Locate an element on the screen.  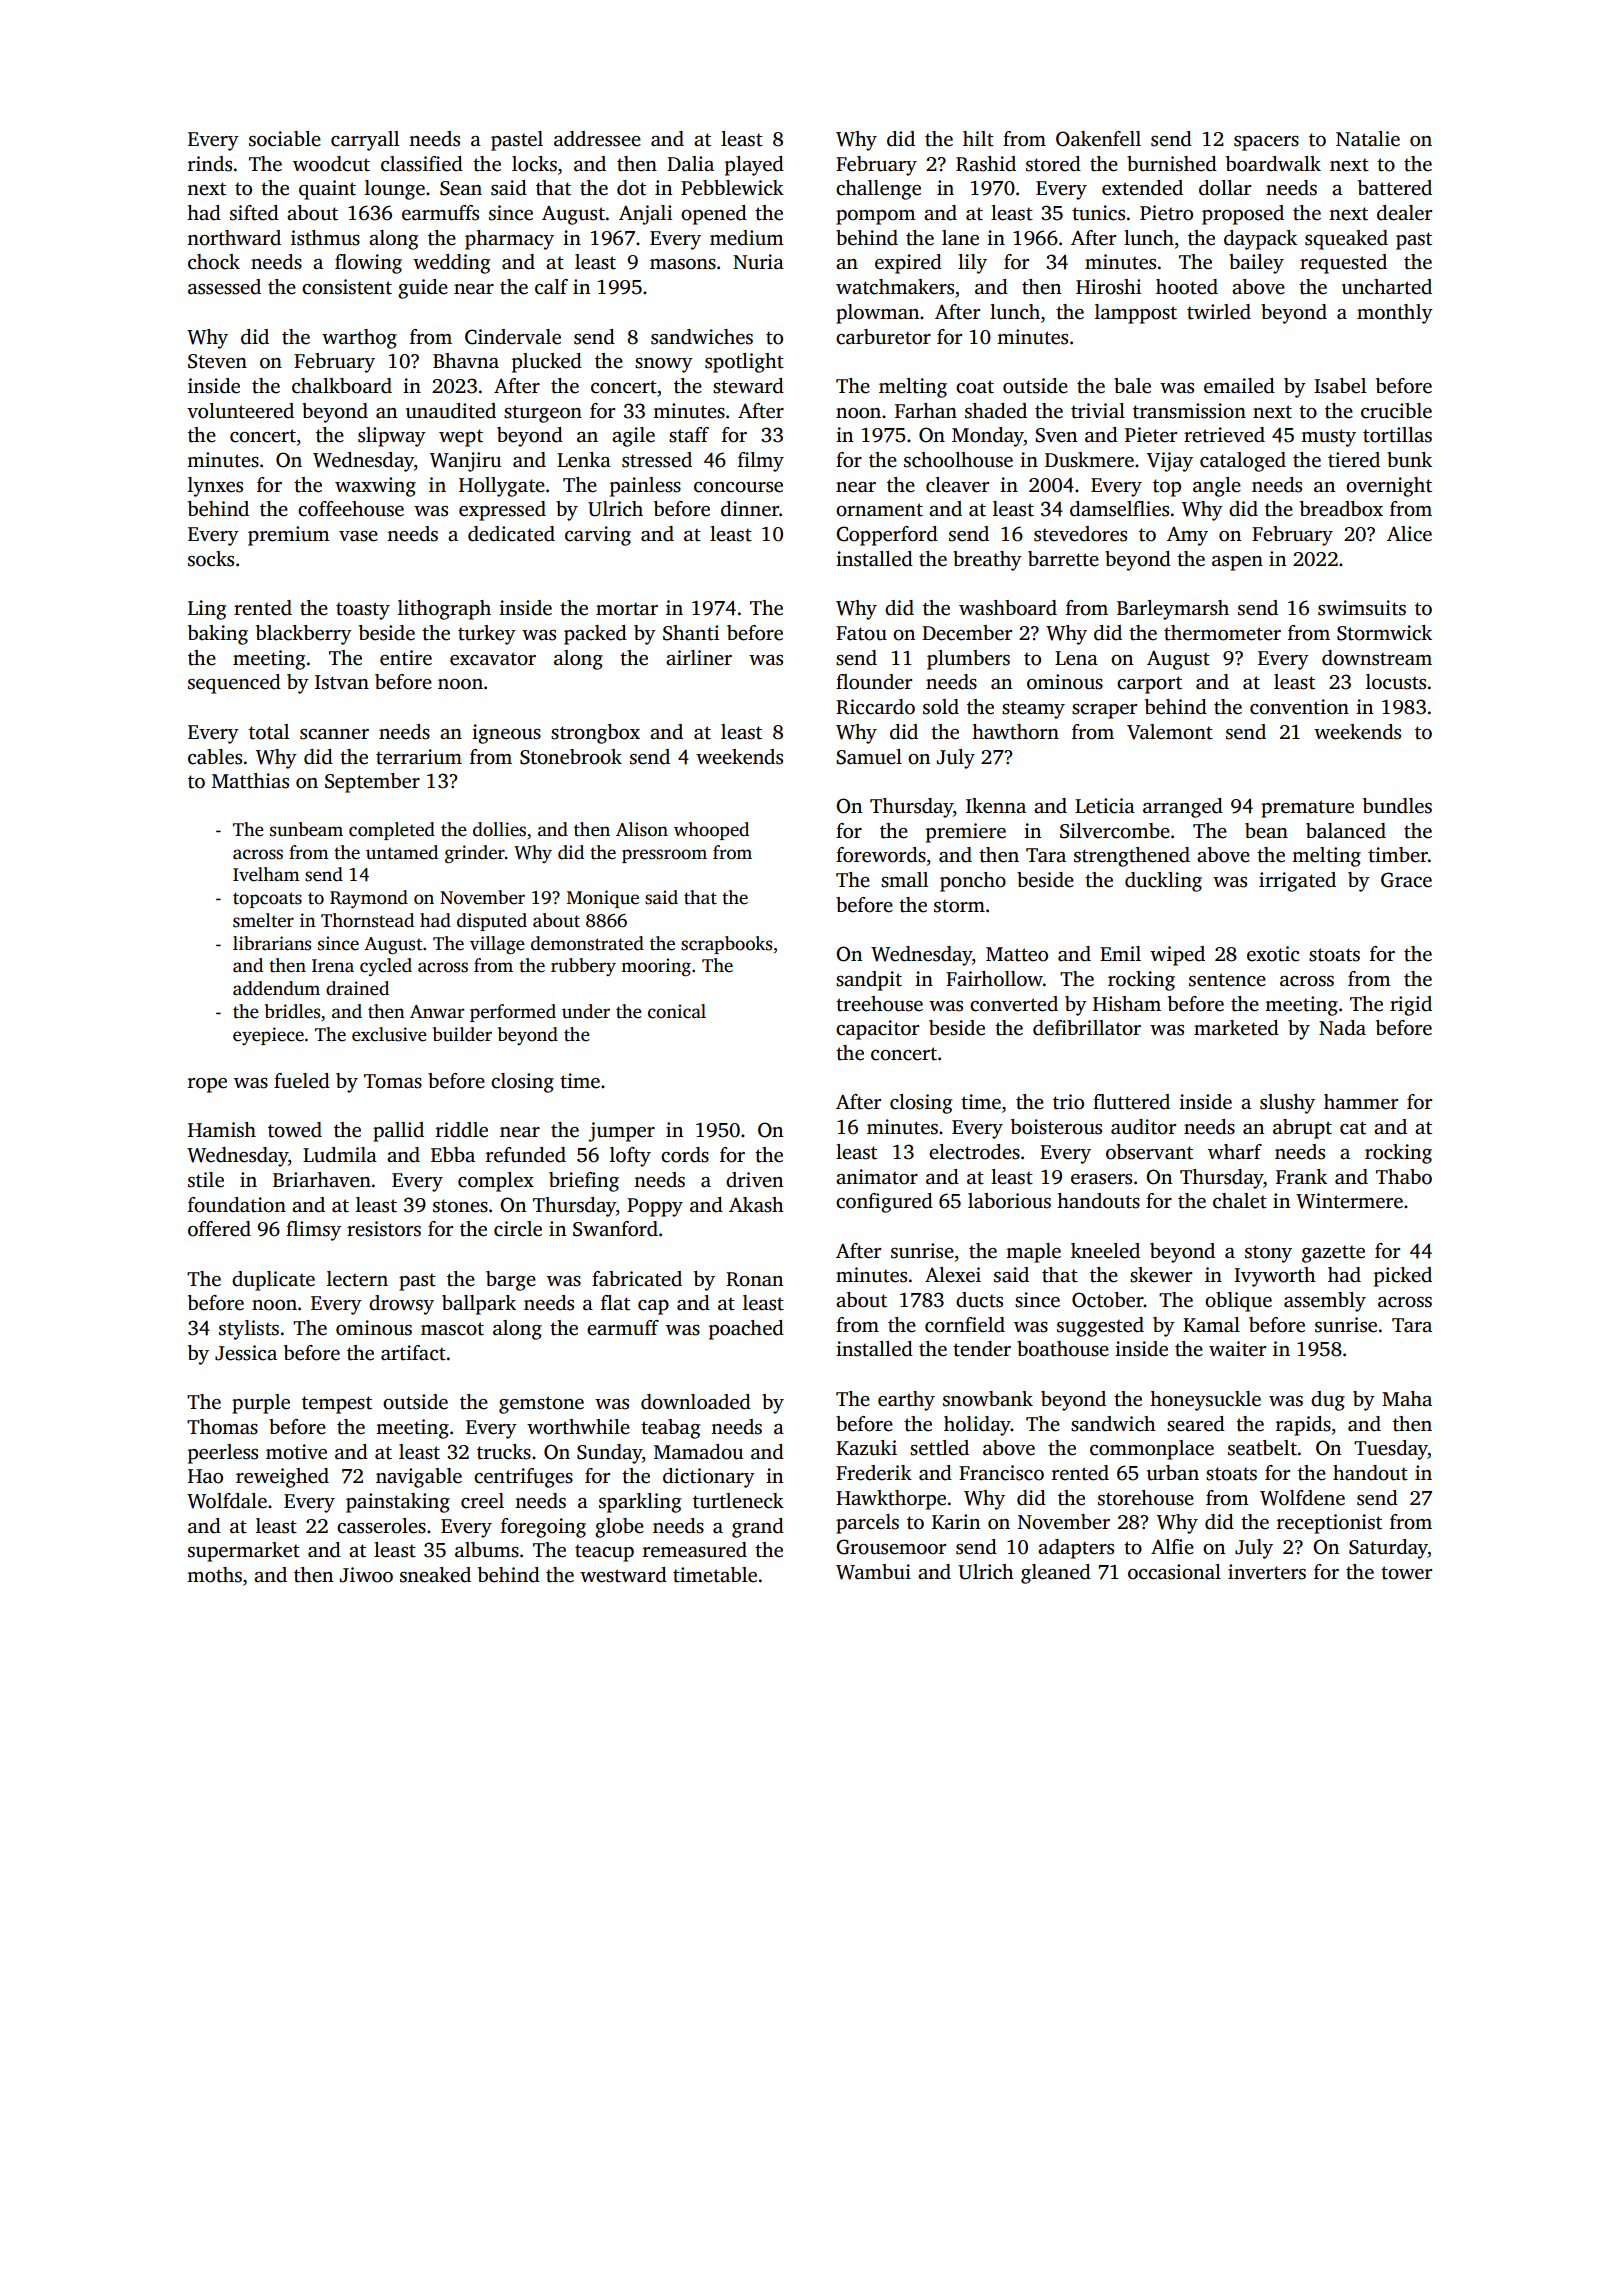
Akash is located at coordinates (756, 1205).
